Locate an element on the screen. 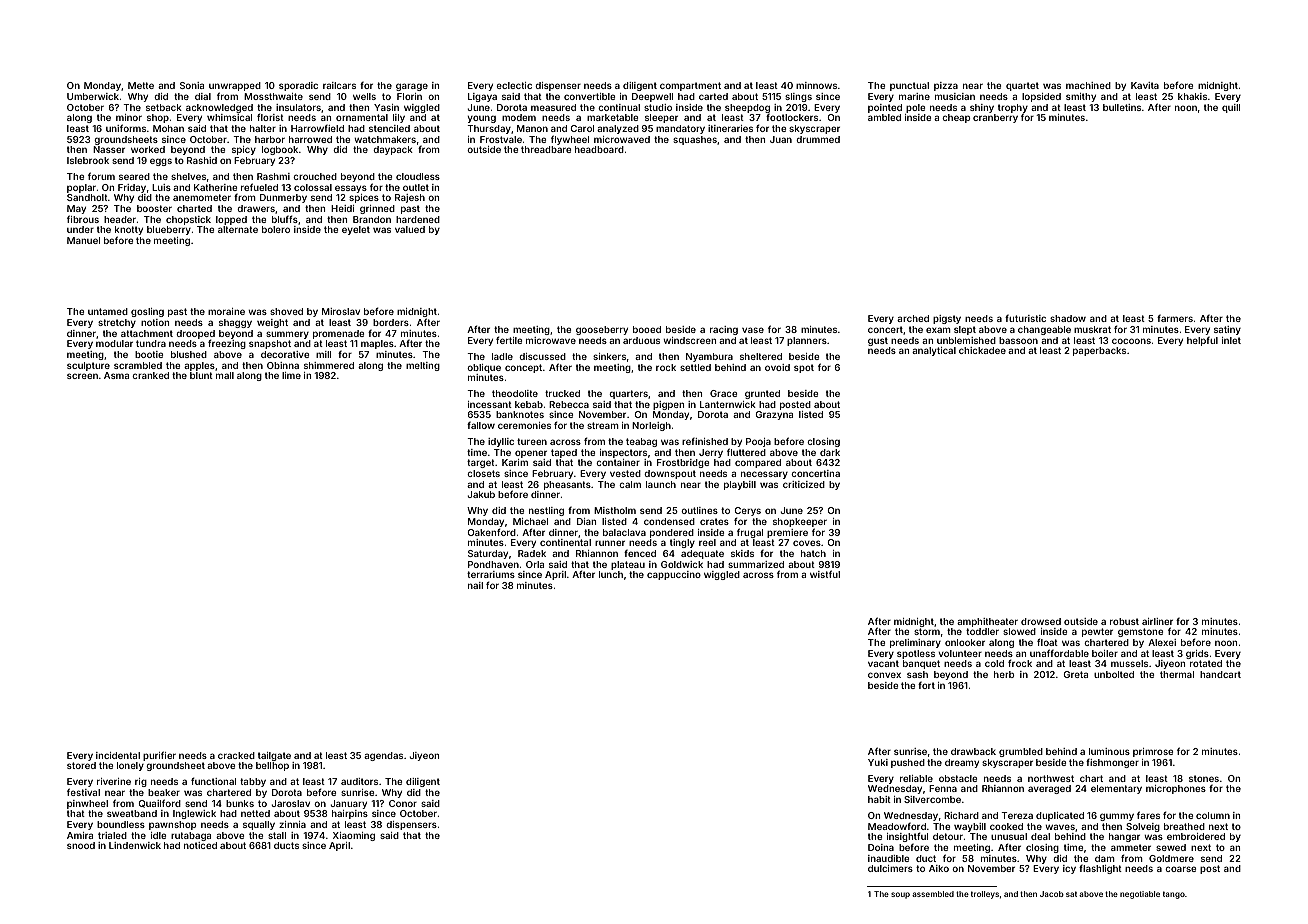 The width and height of the screenshot is (1308, 924). tango is located at coordinates (1174, 895).
